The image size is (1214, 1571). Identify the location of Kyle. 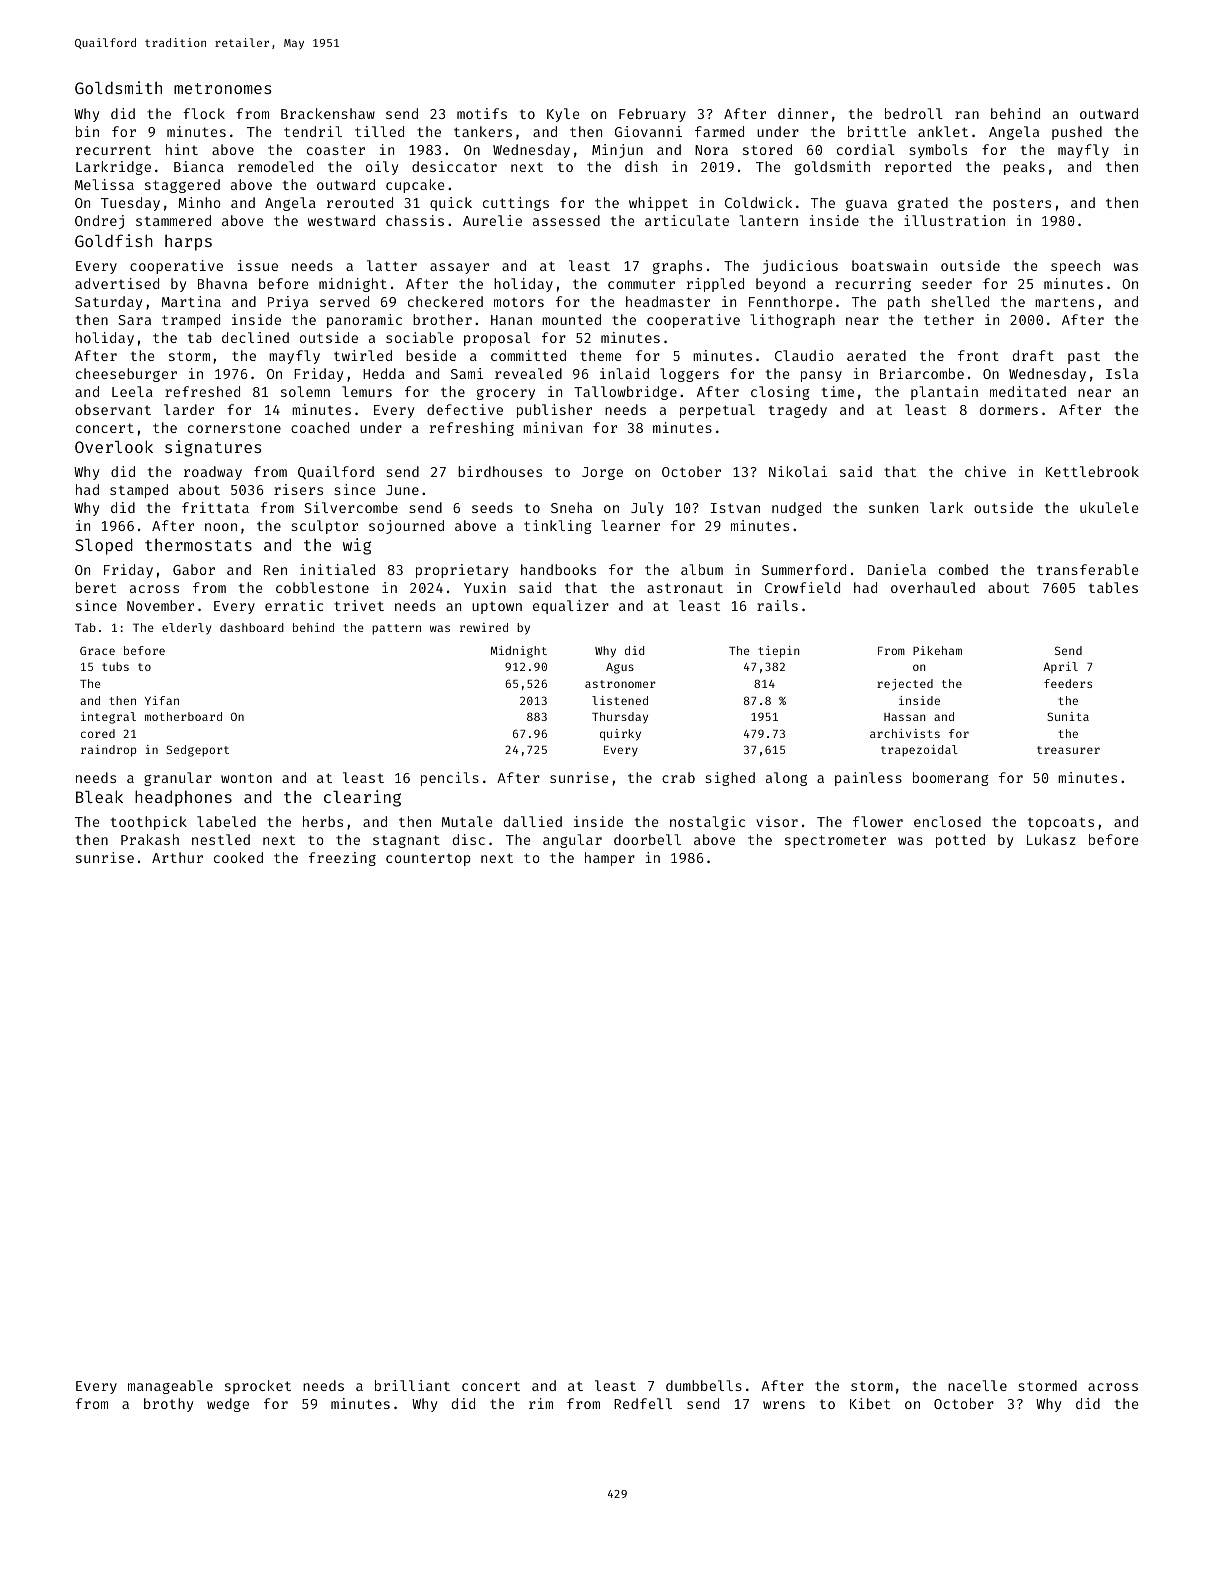
(563, 115).
